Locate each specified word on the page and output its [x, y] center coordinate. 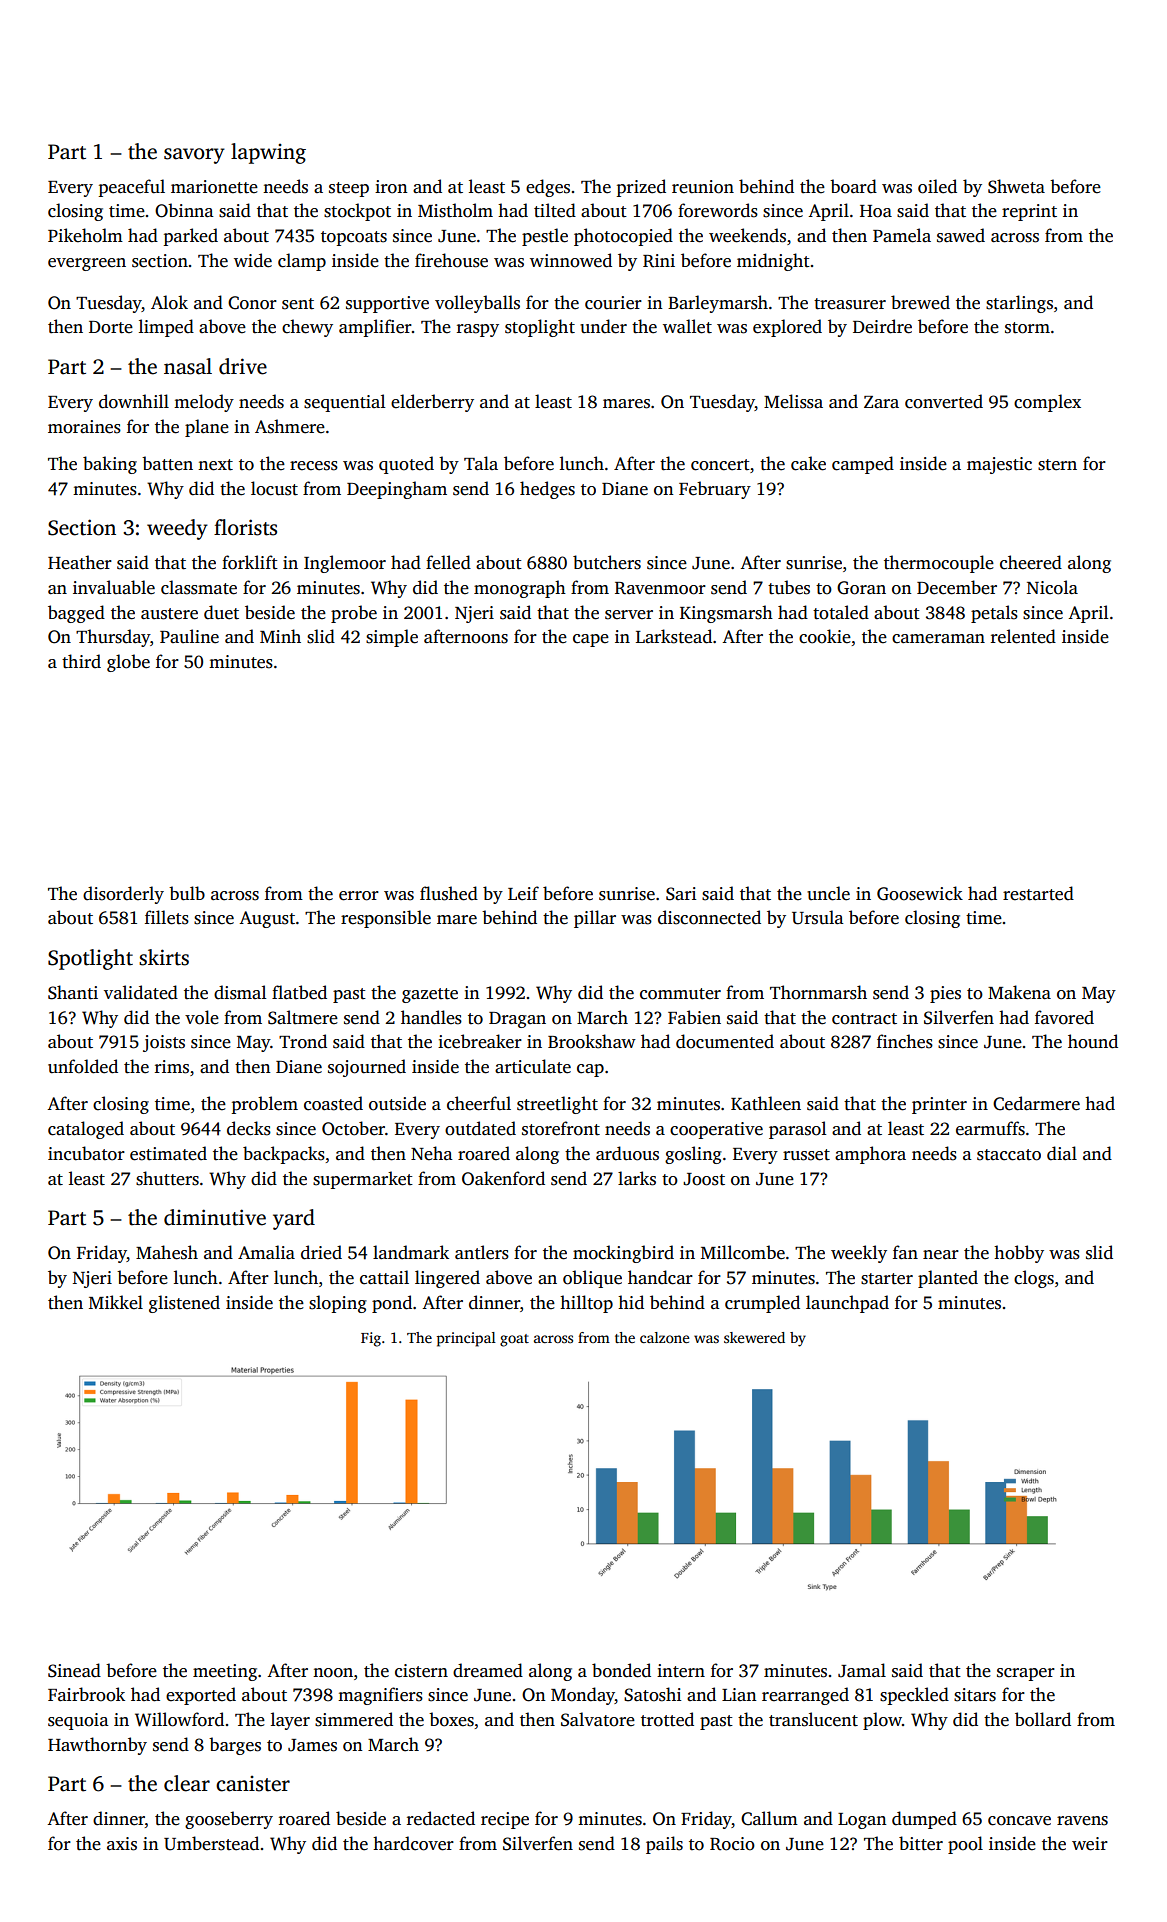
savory [194, 156]
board [853, 186]
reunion [703, 187]
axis [122, 1844]
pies [945, 994]
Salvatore [598, 1719]
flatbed [299, 992]
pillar [595, 919]
